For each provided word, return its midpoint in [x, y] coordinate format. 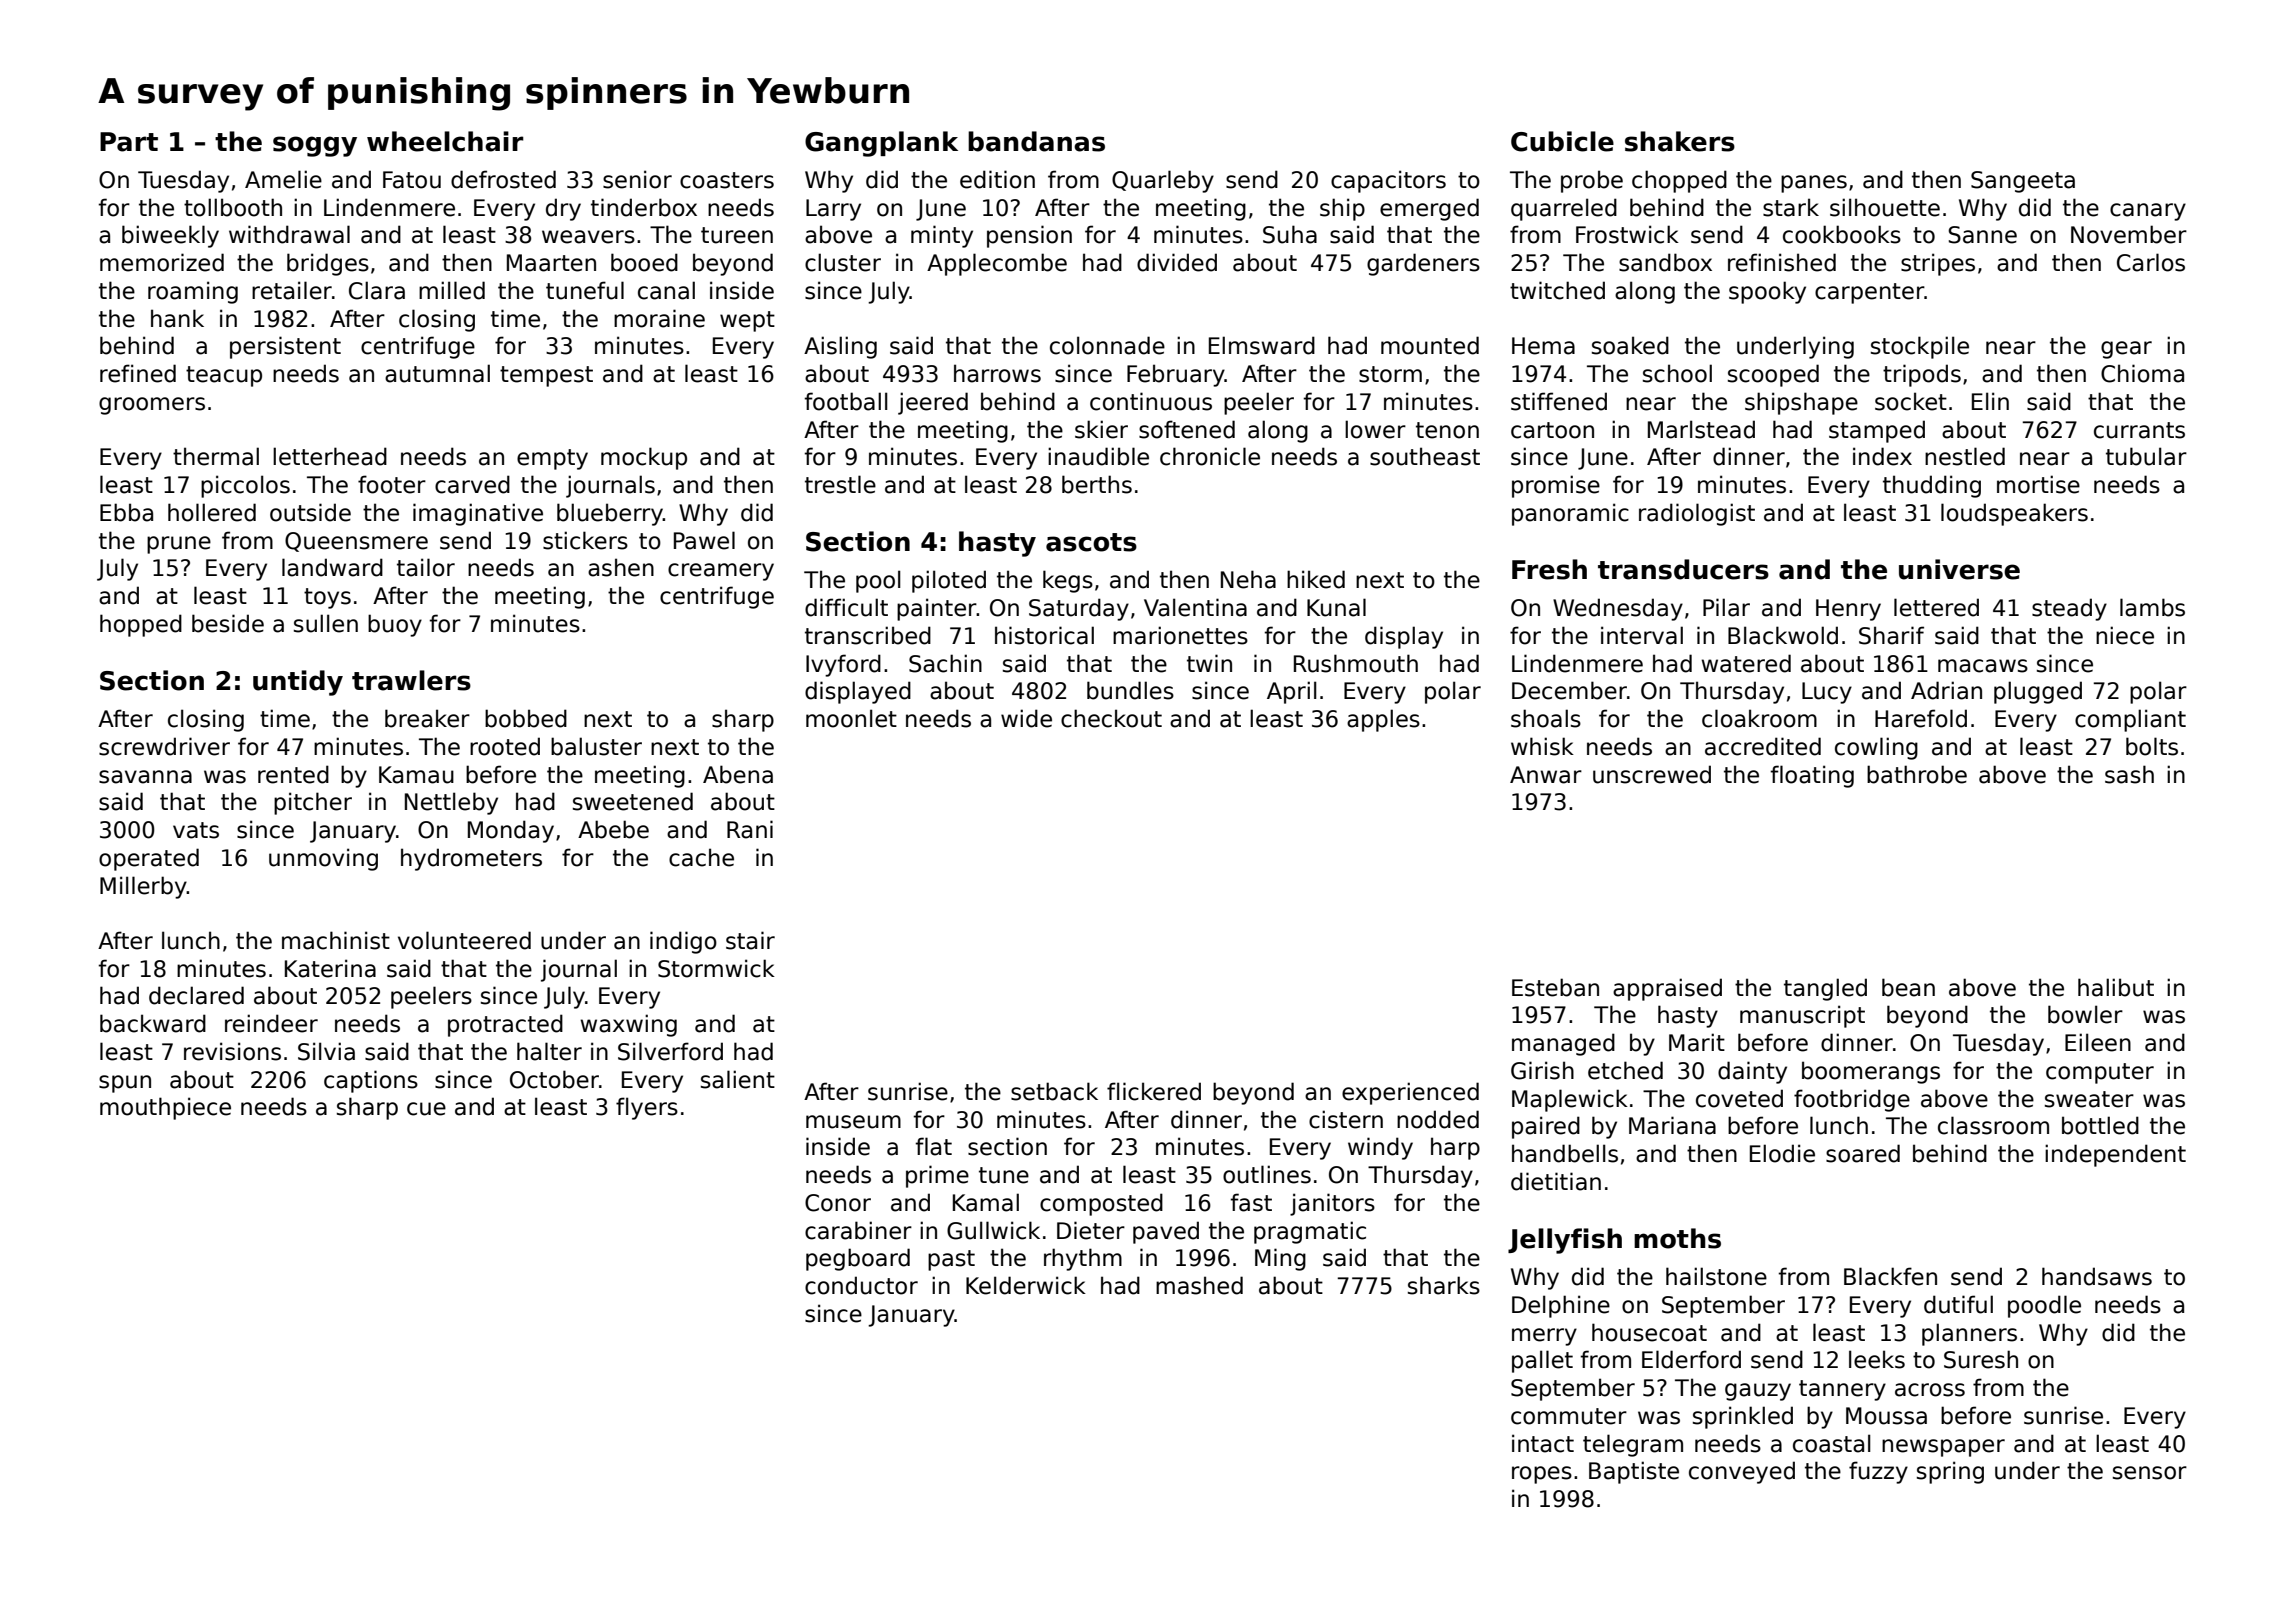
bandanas [1036, 141]
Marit [1697, 1042]
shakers [1680, 141]
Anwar [1546, 775]
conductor [861, 1285]
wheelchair [445, 141]
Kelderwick [1026, 1285]
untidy [298, 683]
